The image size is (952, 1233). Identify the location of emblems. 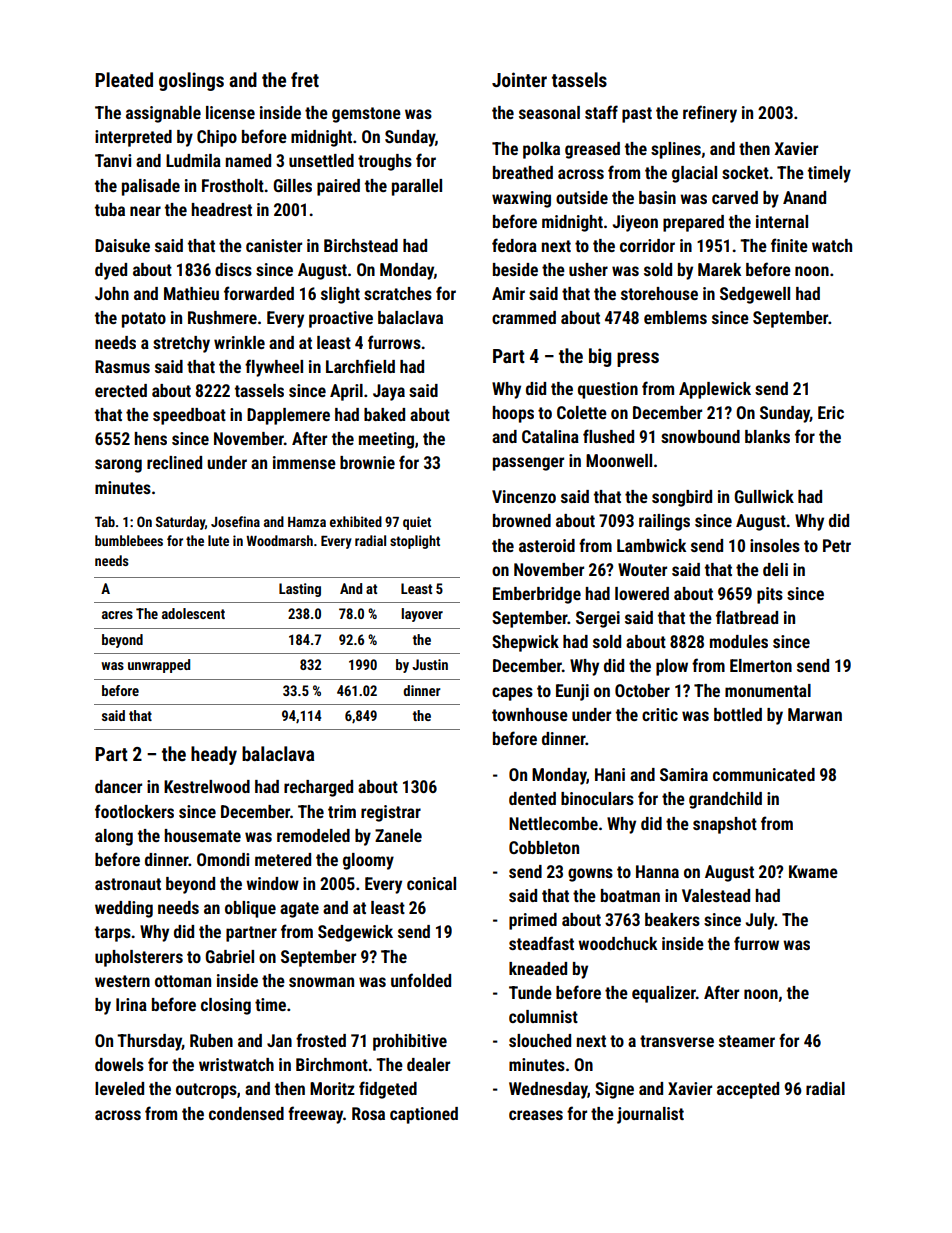
(675, 317).
